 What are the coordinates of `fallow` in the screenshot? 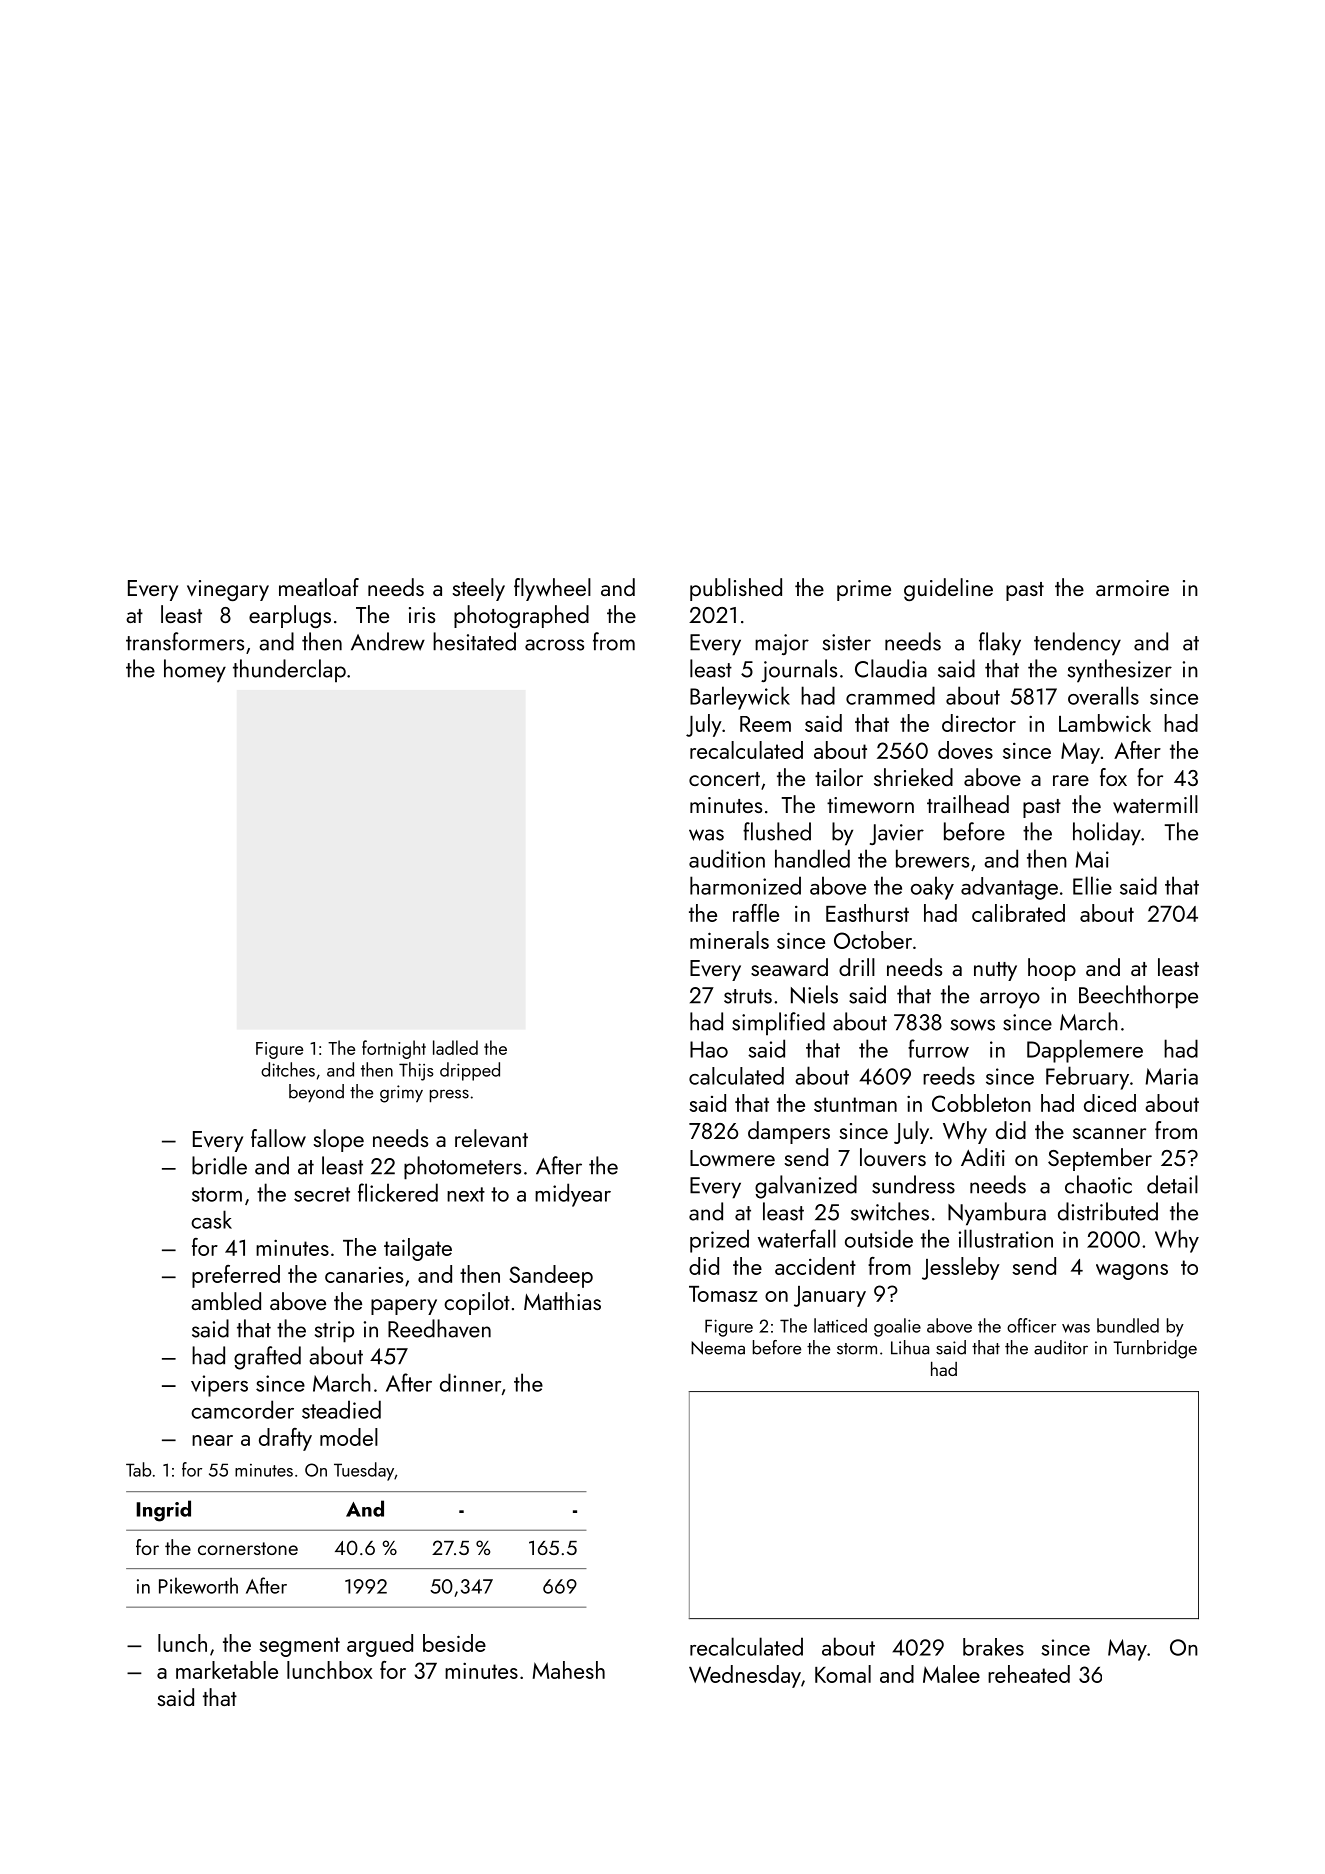 It's located at (278, 1138).
